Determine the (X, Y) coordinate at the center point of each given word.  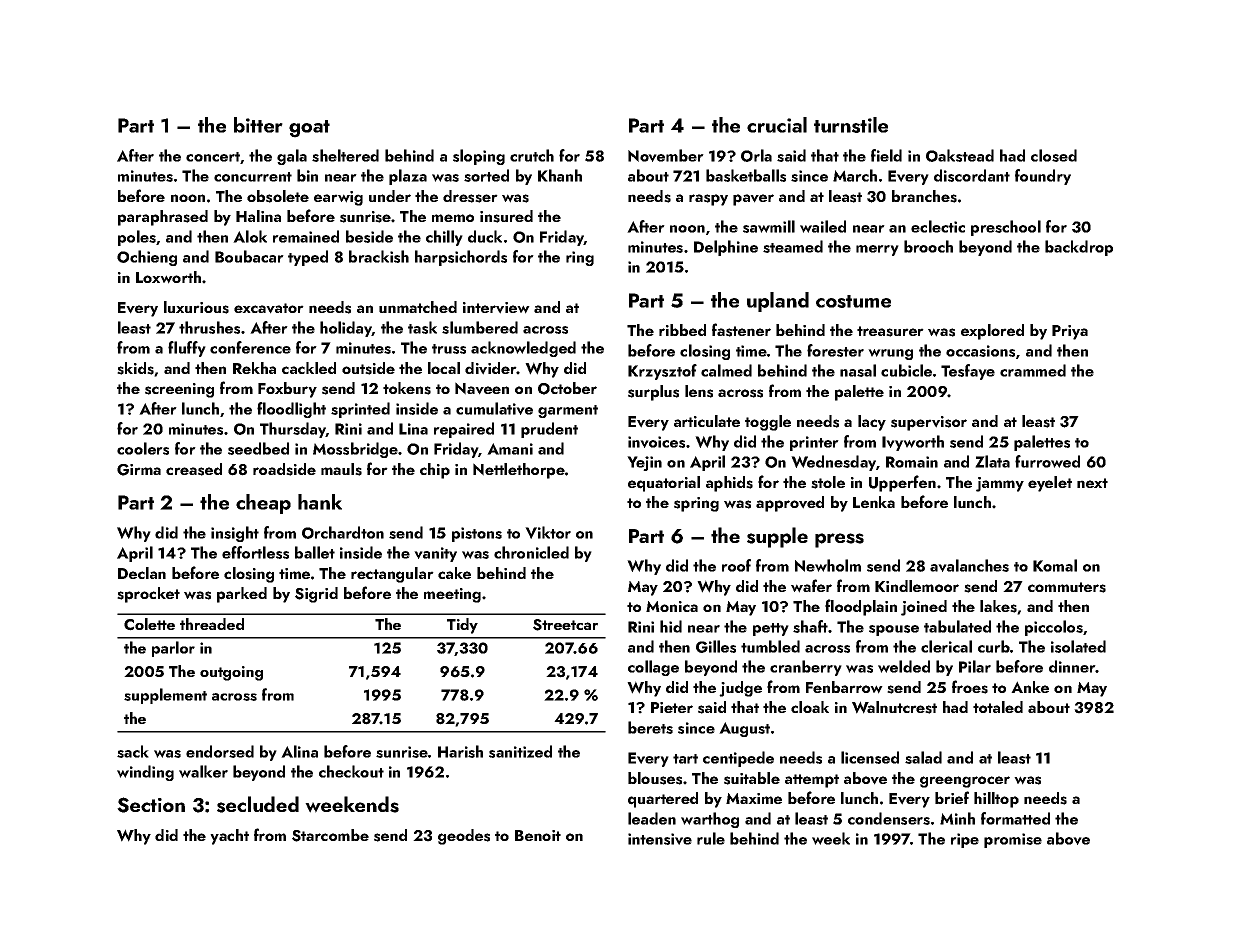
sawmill (769, 226)
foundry (1043, 177)
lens (699, 391)
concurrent (253, 177)
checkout (351, 771)
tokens (407, 388)
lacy (872, 423)
